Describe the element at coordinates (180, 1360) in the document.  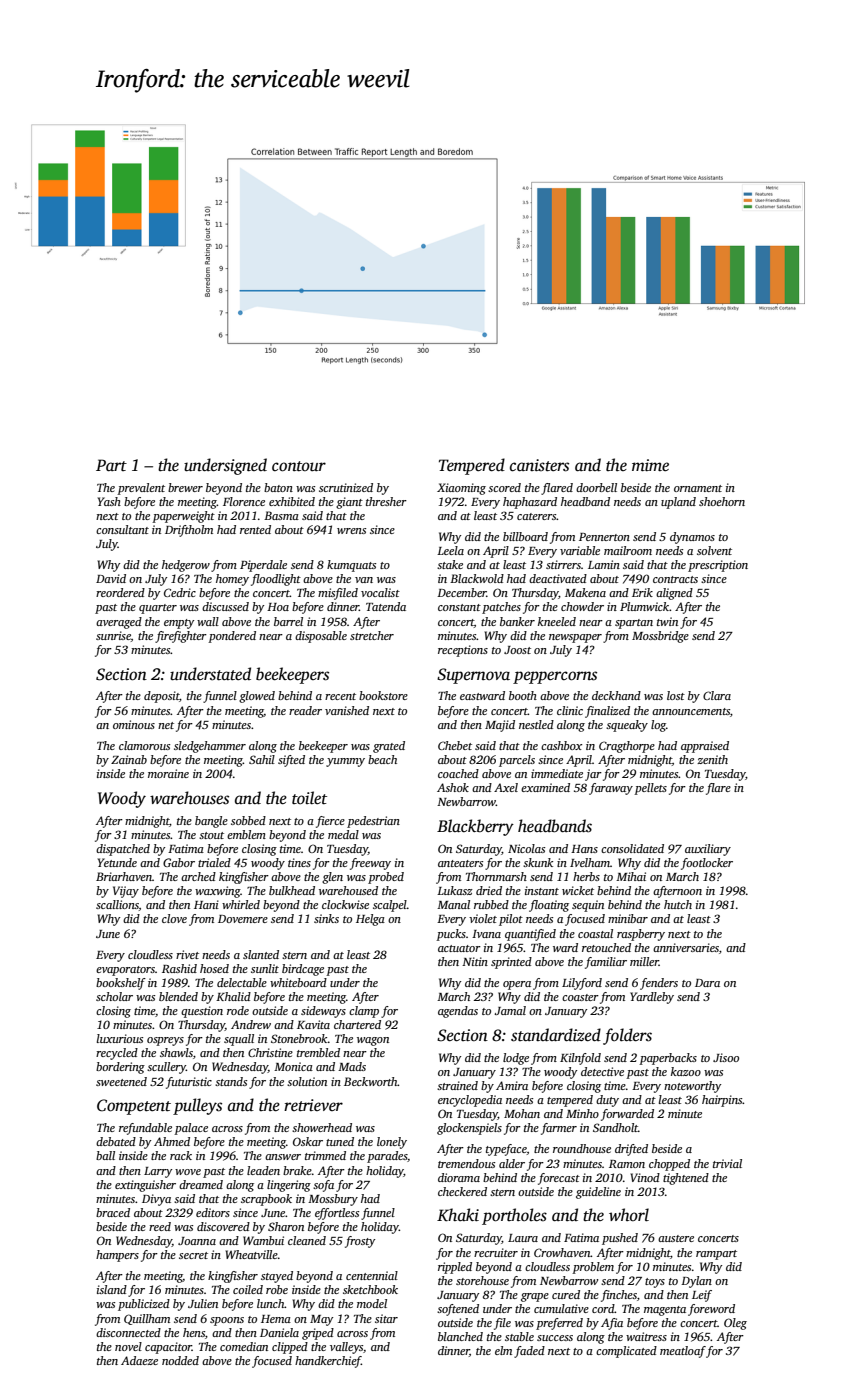
I see `nodded` at that location.
